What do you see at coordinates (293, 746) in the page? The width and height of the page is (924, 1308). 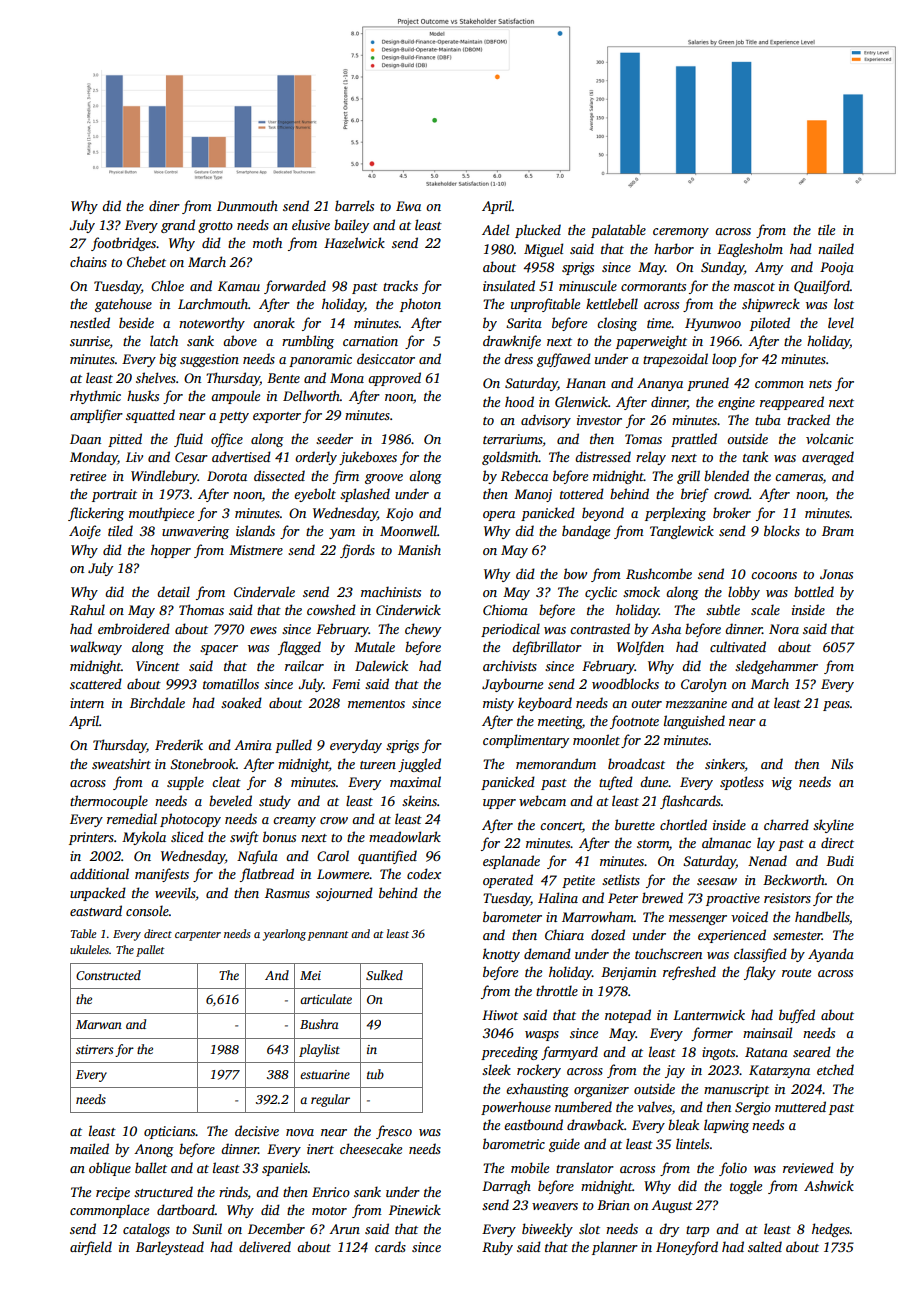 I see `pulled` at bounding box center [293, 746].
